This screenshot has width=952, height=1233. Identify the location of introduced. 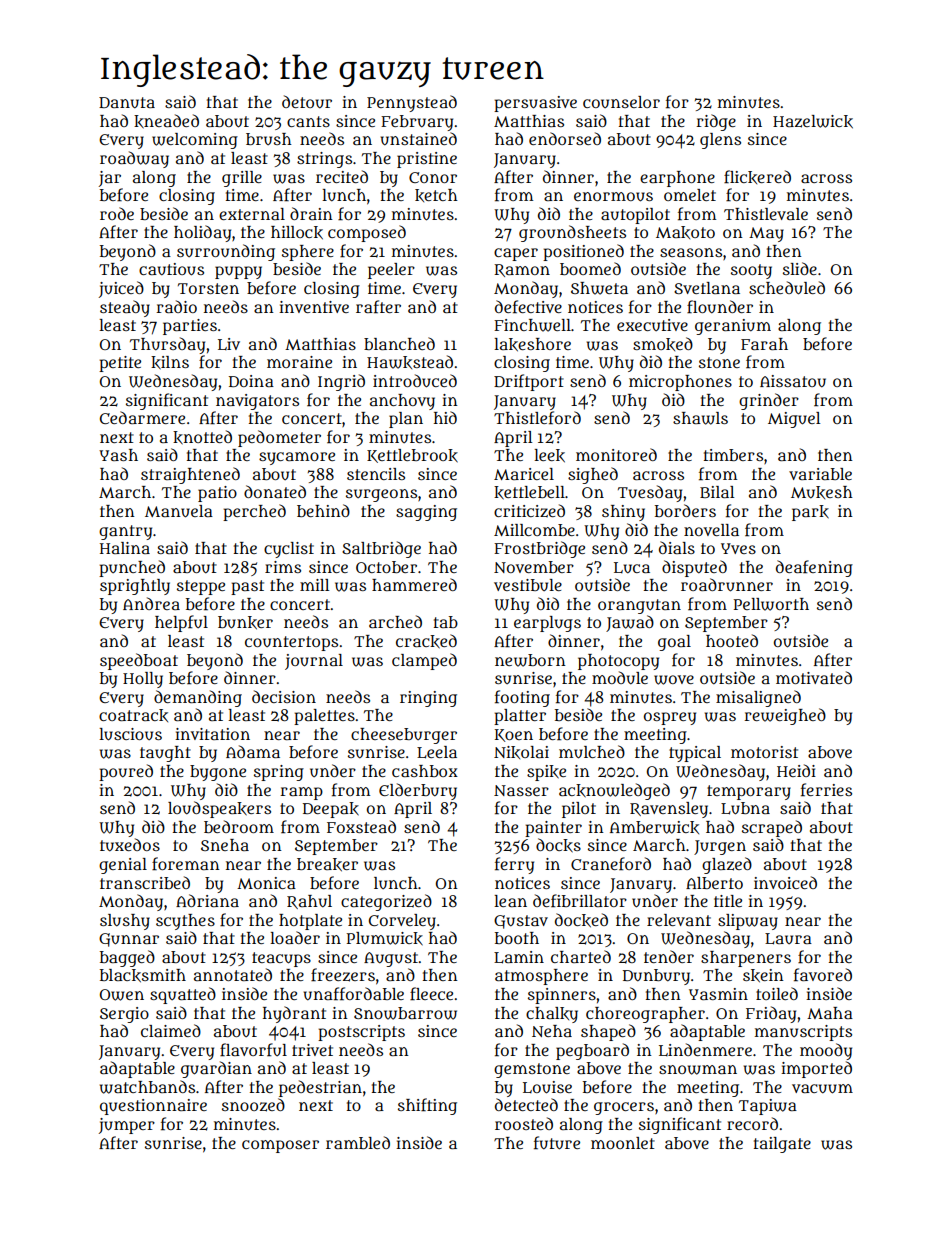
(415, 381).
